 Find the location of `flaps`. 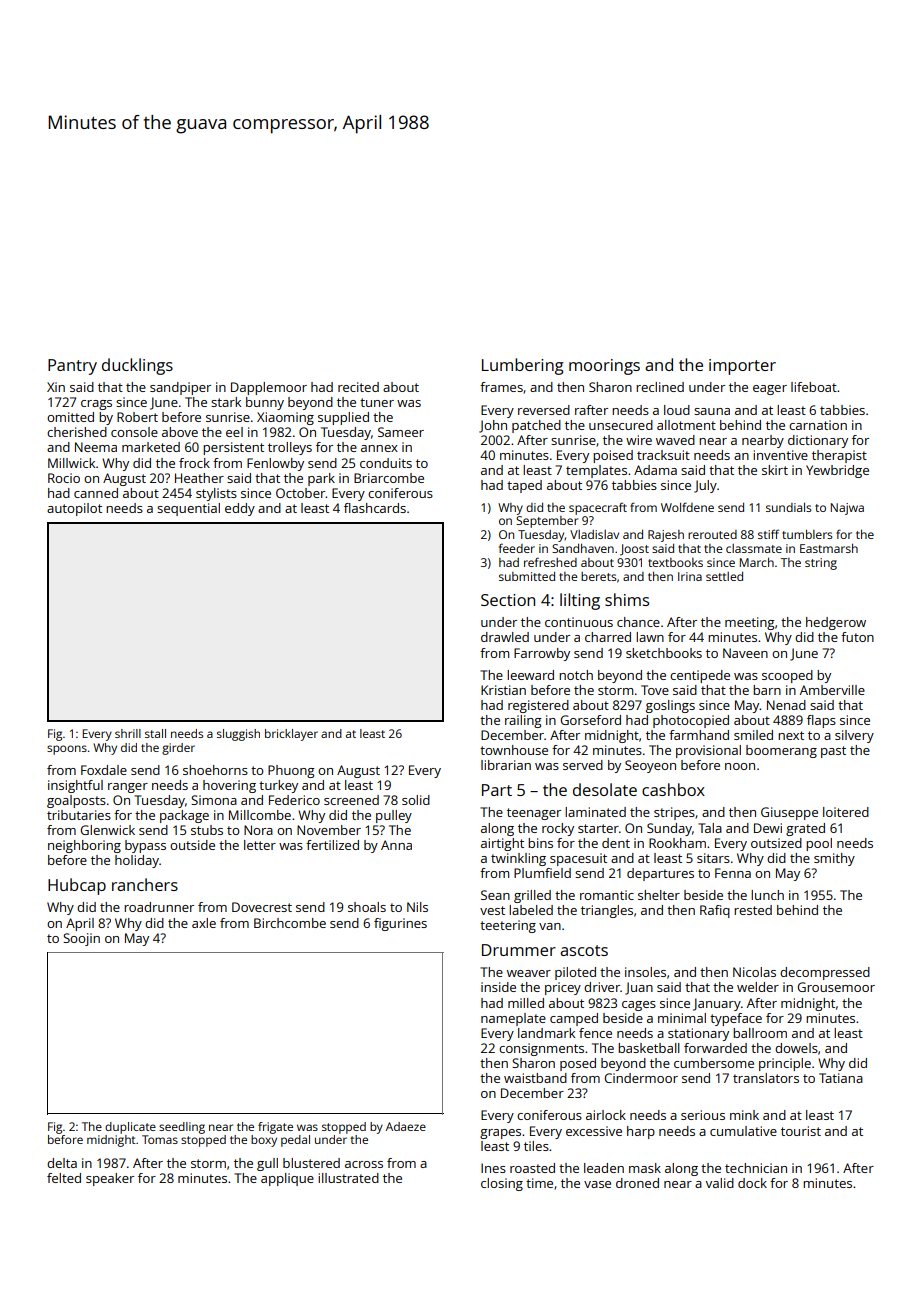

flaps is located at coordinates (821, 721).
